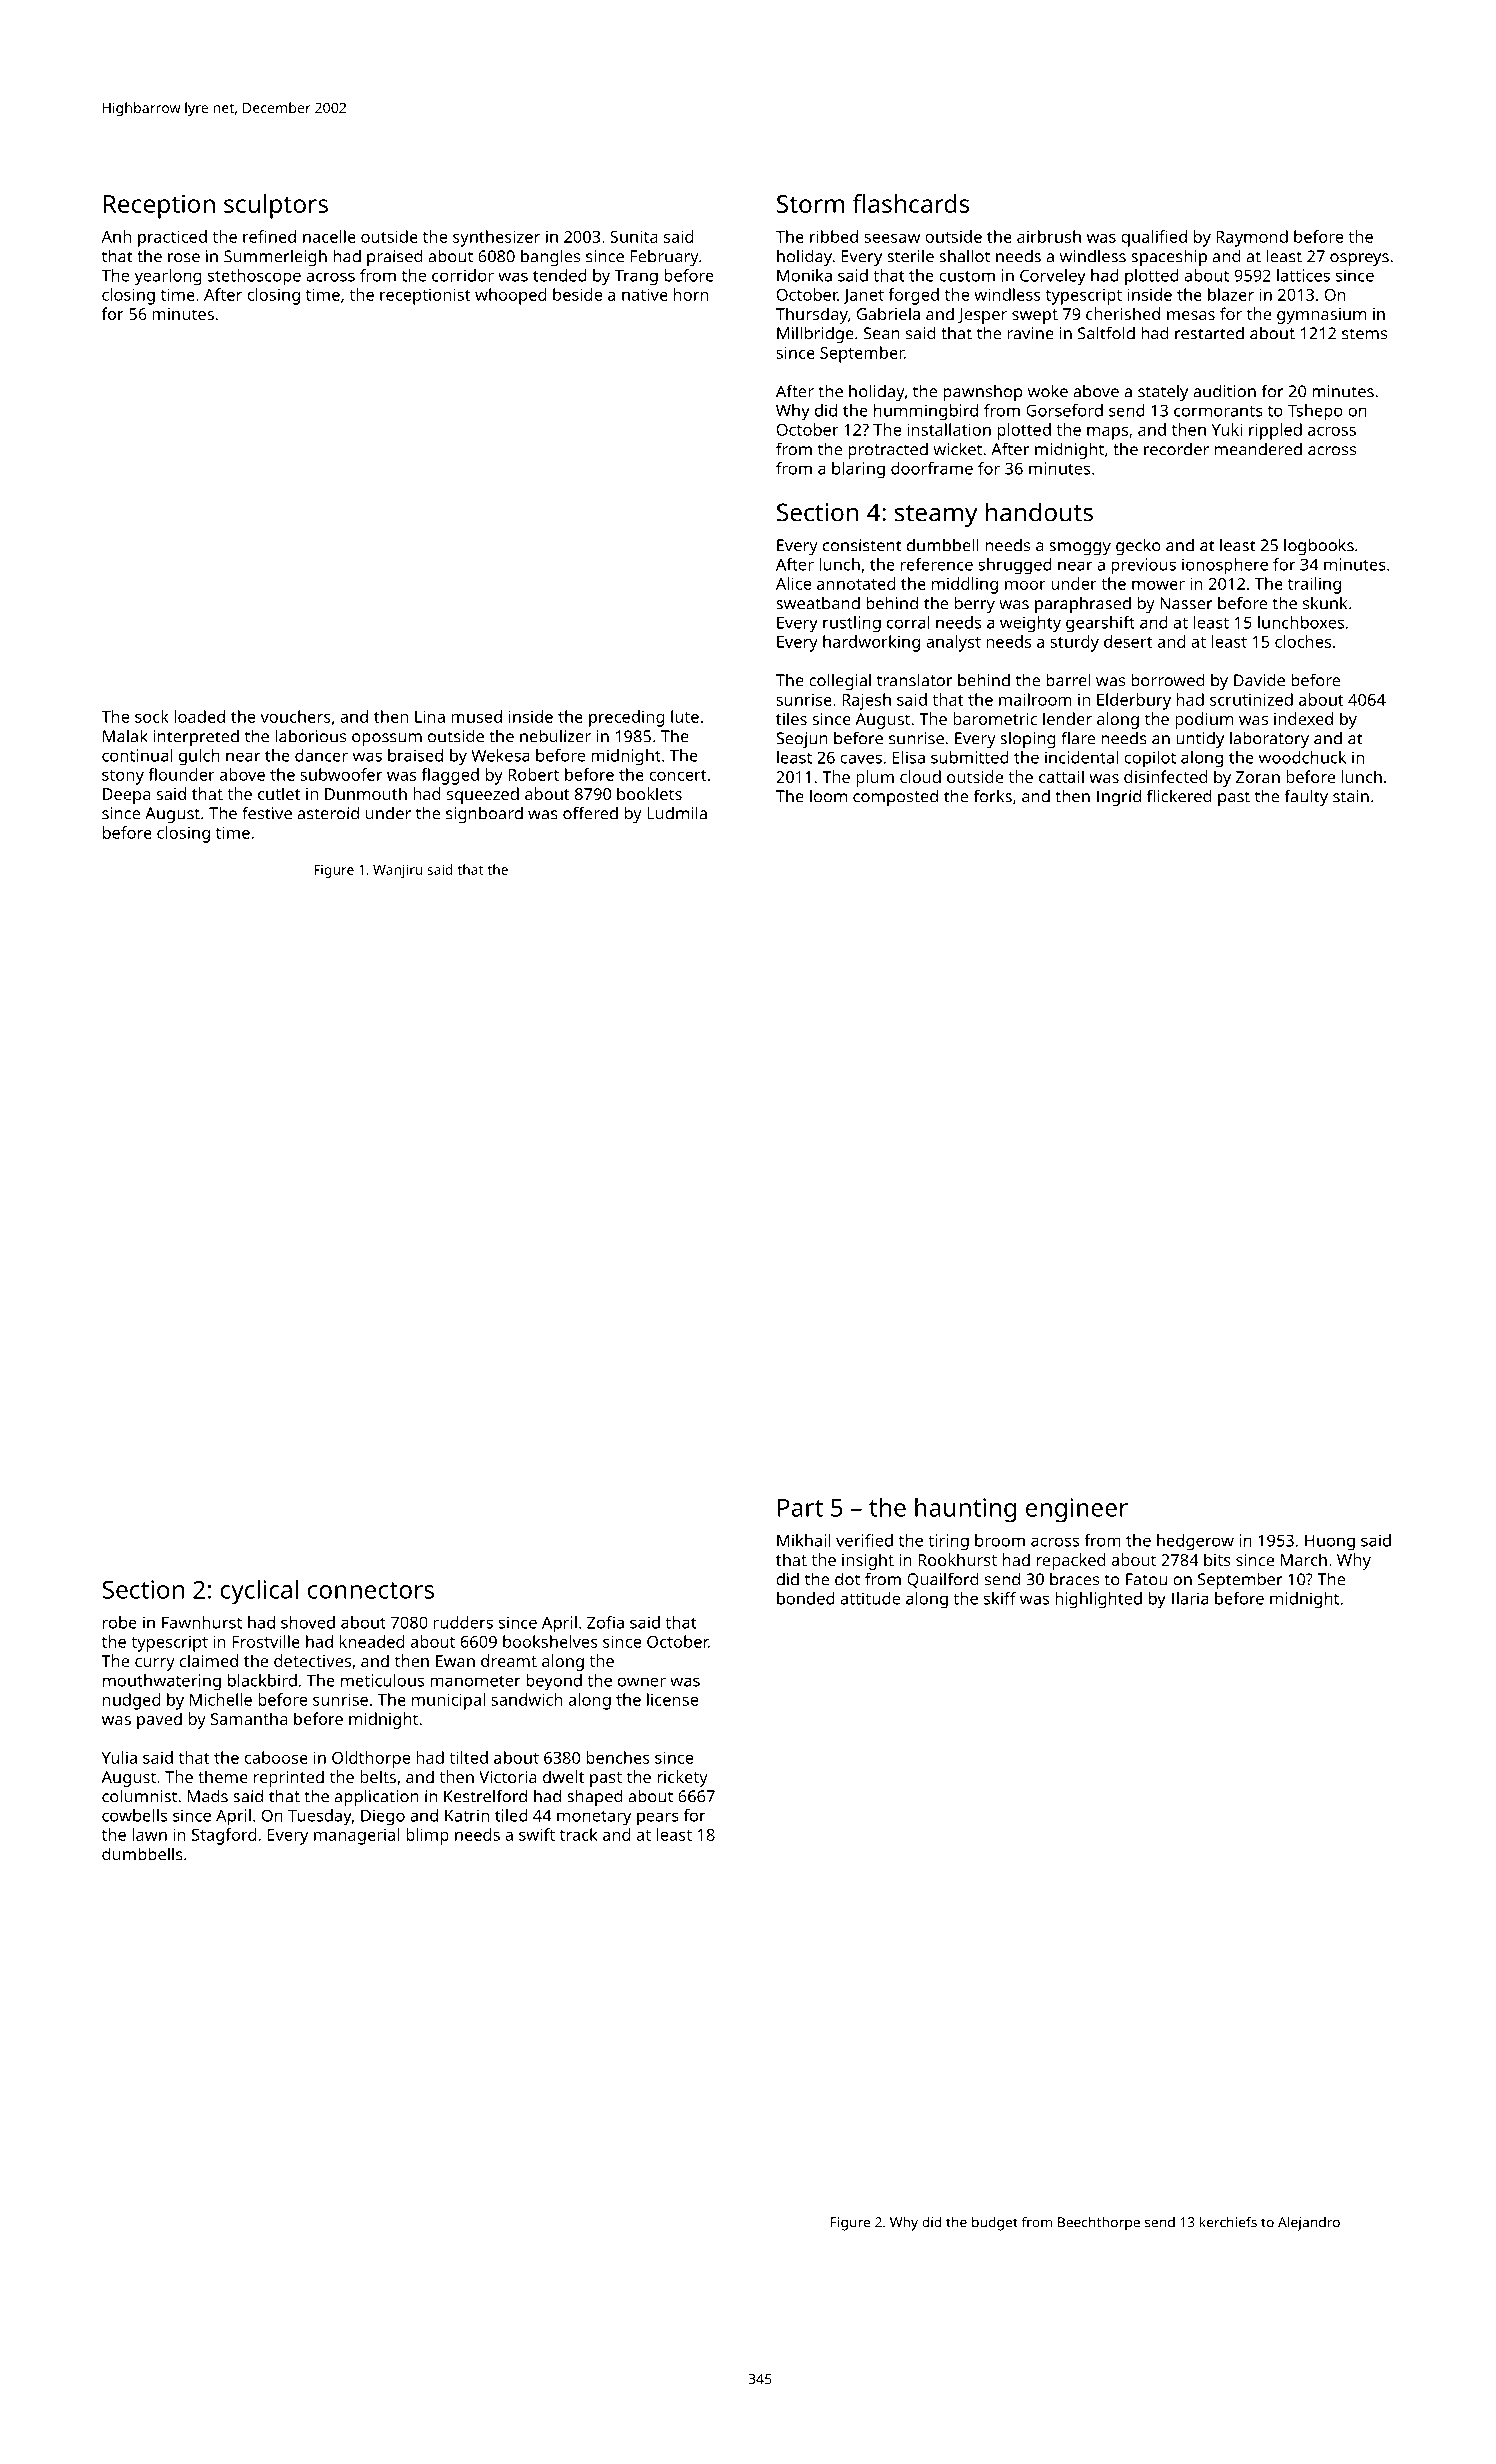  I want to click on forks, so click(993, 796).
